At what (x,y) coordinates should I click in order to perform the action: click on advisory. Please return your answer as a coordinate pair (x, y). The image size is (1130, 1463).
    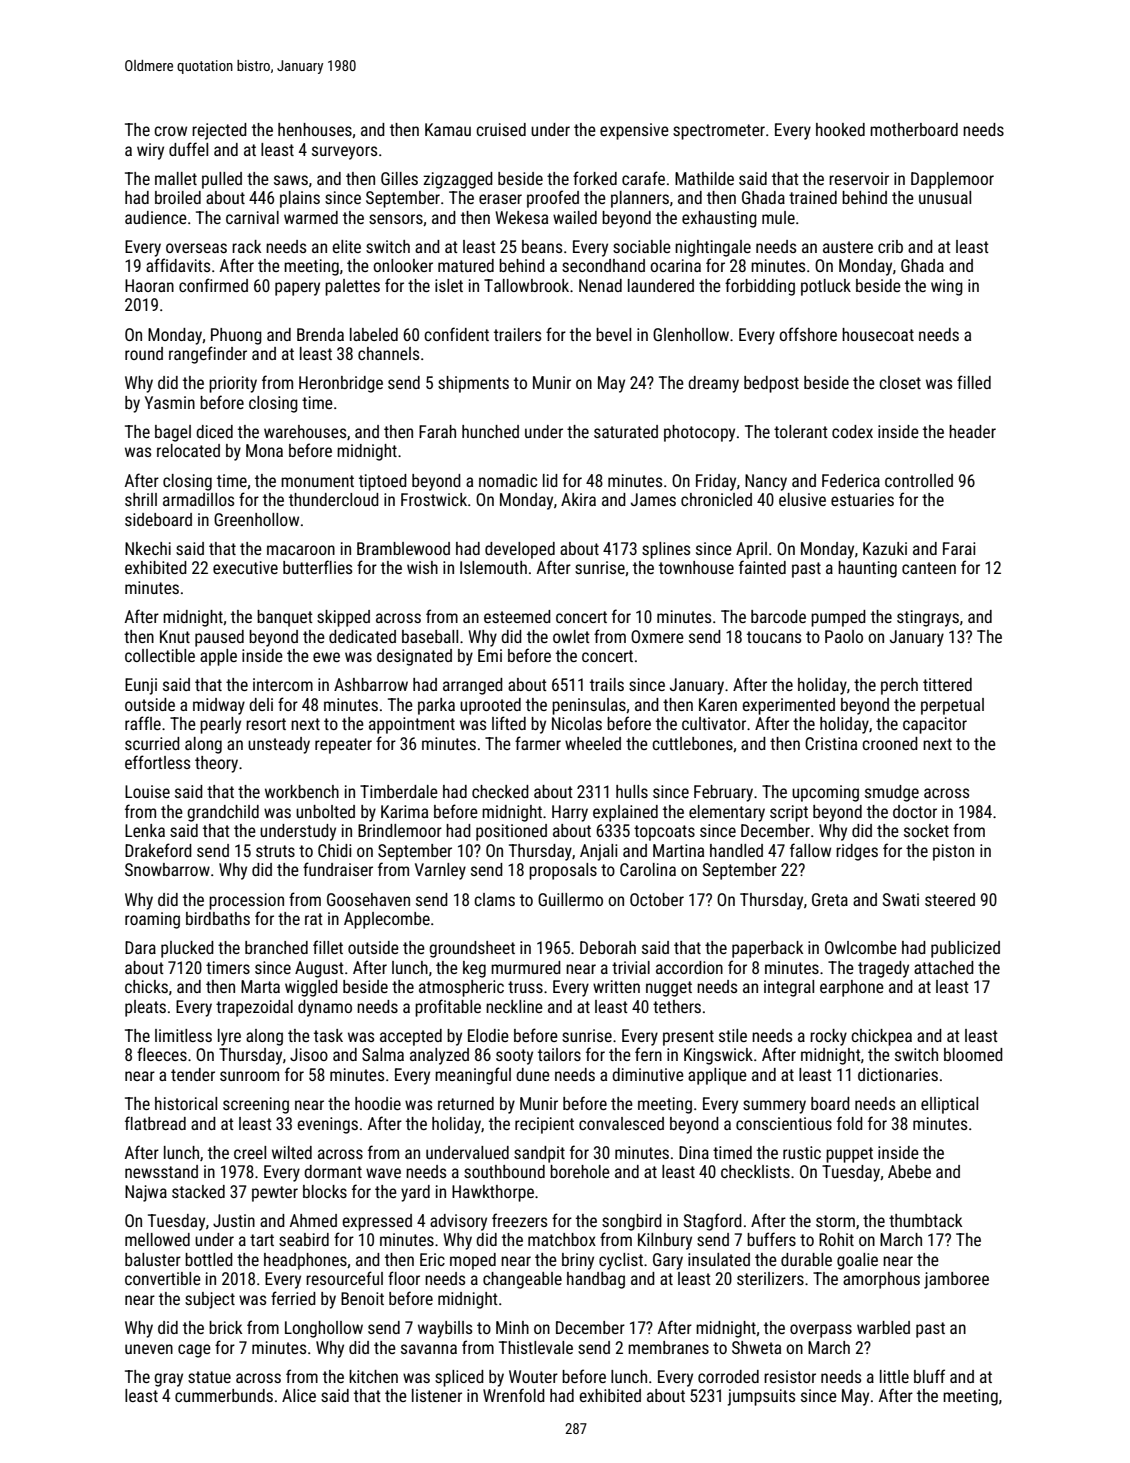
    Looking at the image, I should click on (458, 1222).
